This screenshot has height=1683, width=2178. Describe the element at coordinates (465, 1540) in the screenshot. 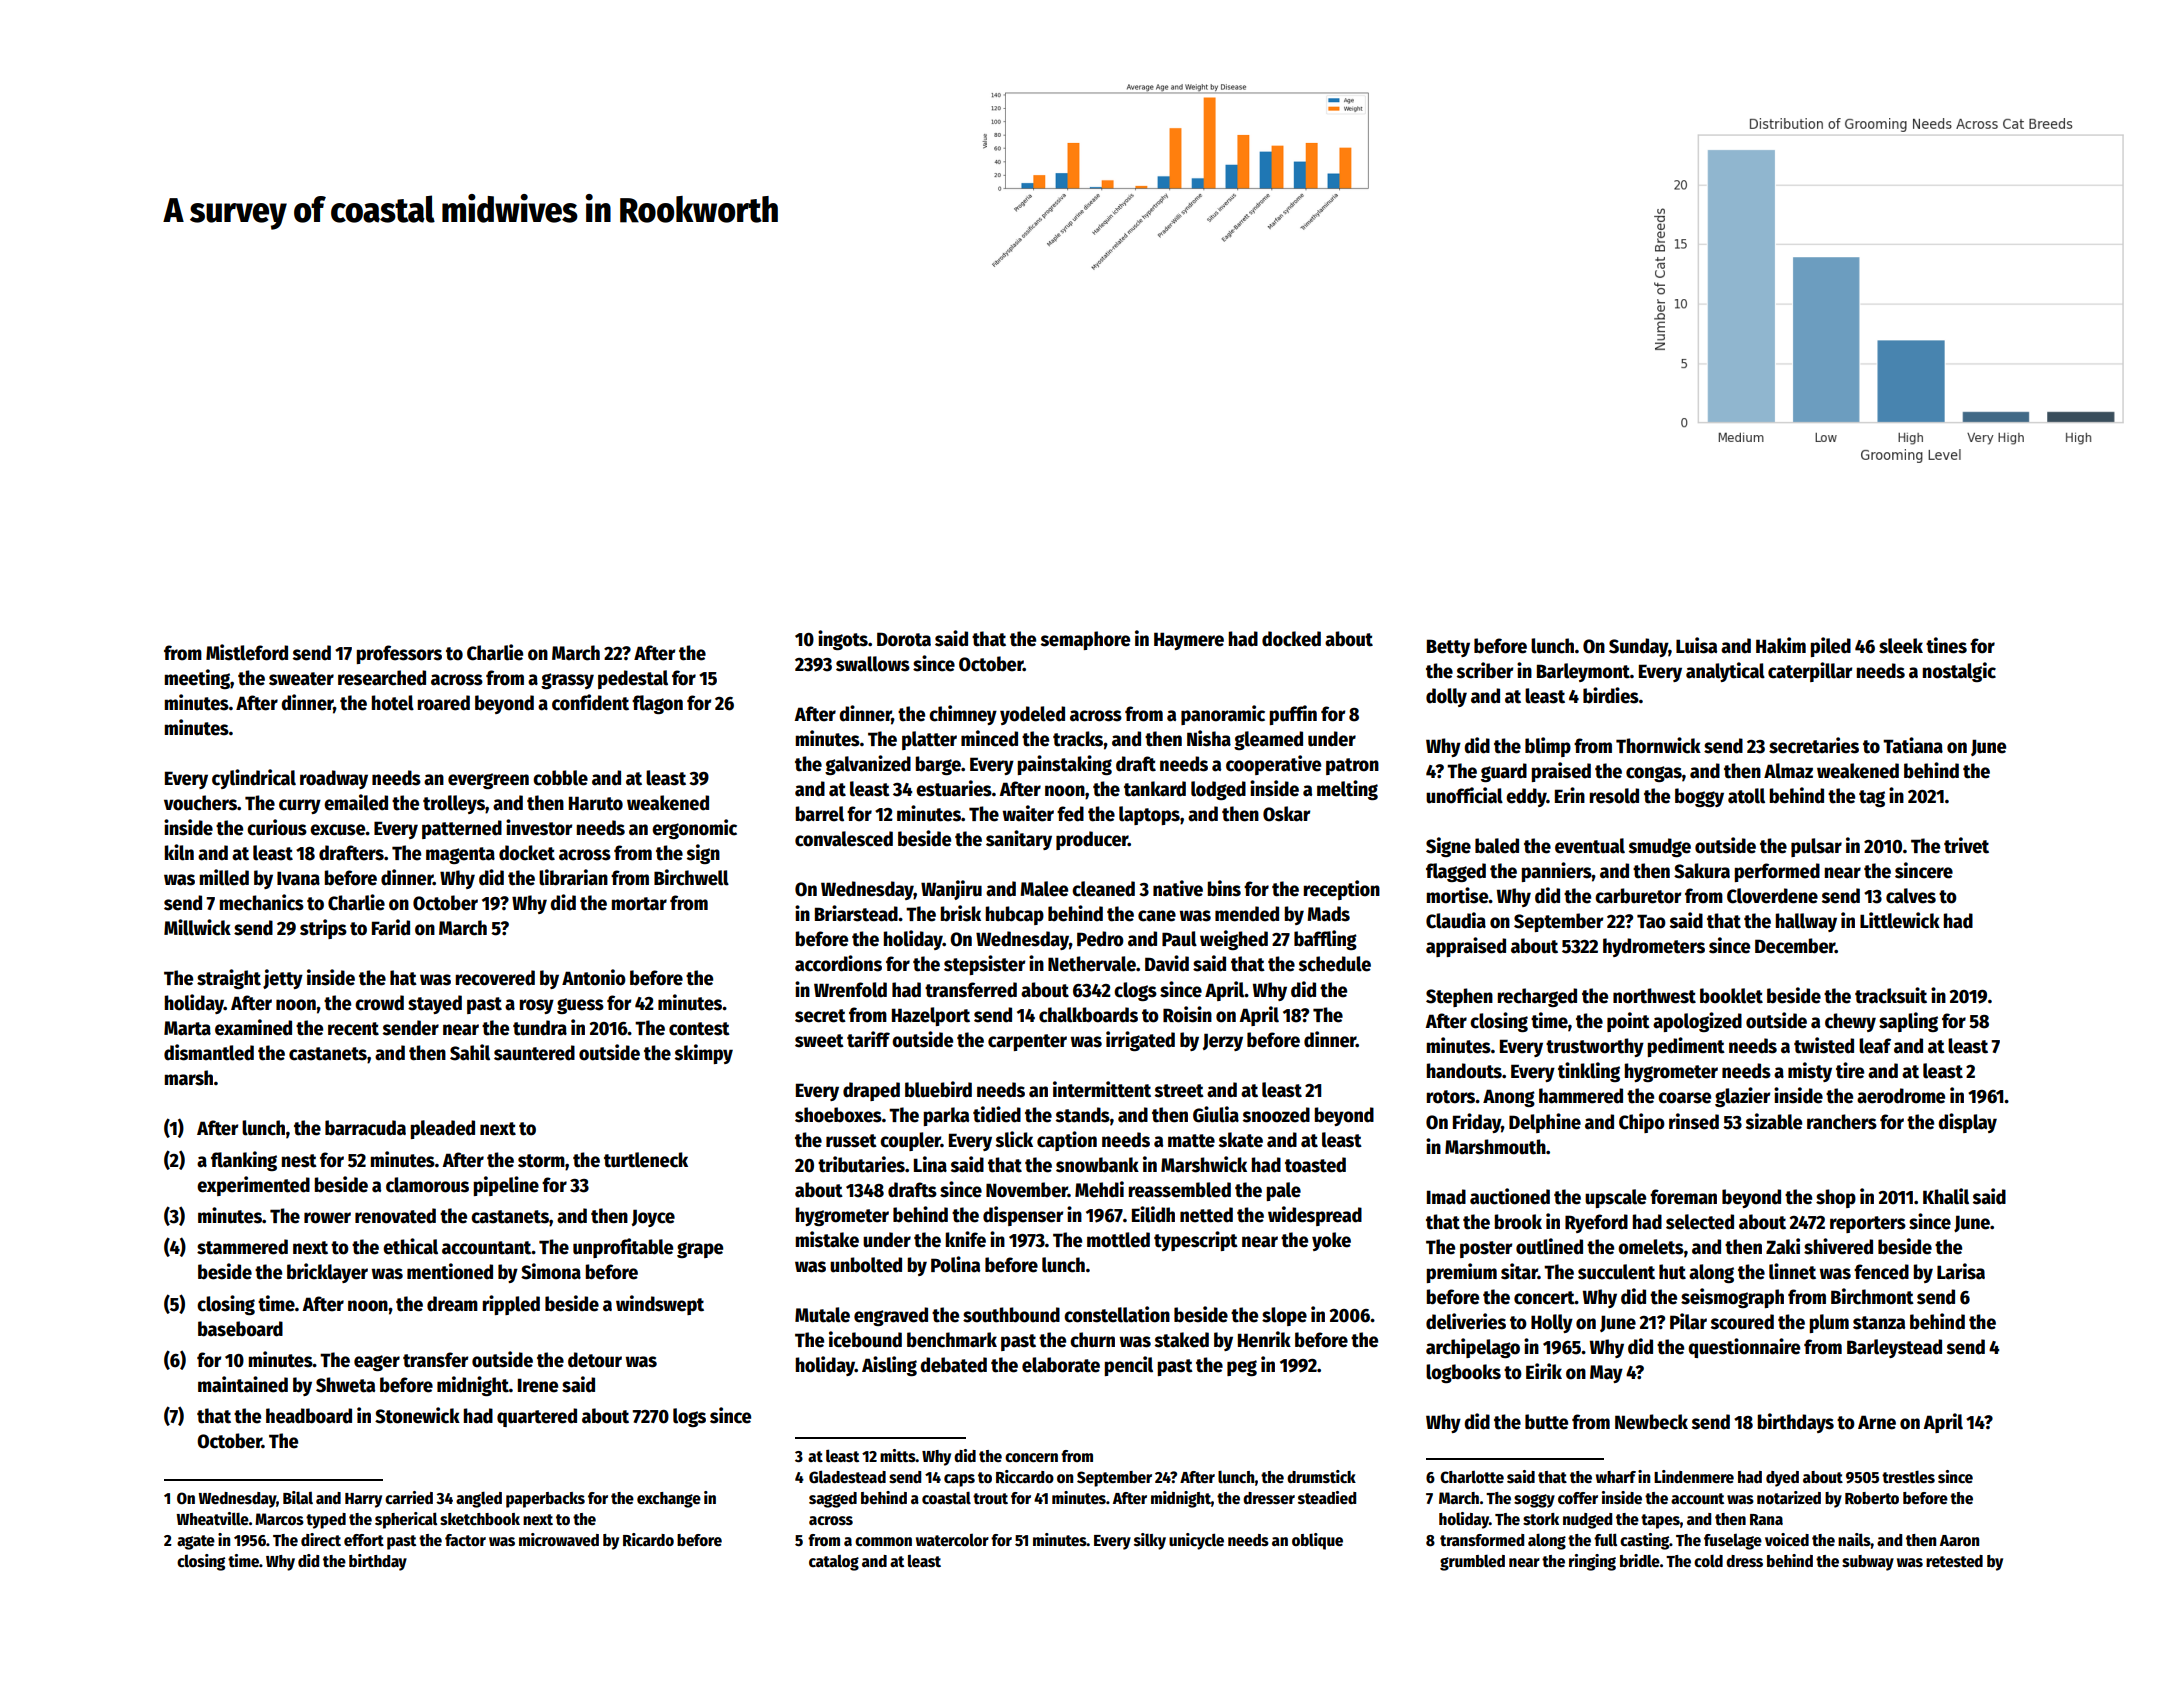

I see `factor` at that location.
